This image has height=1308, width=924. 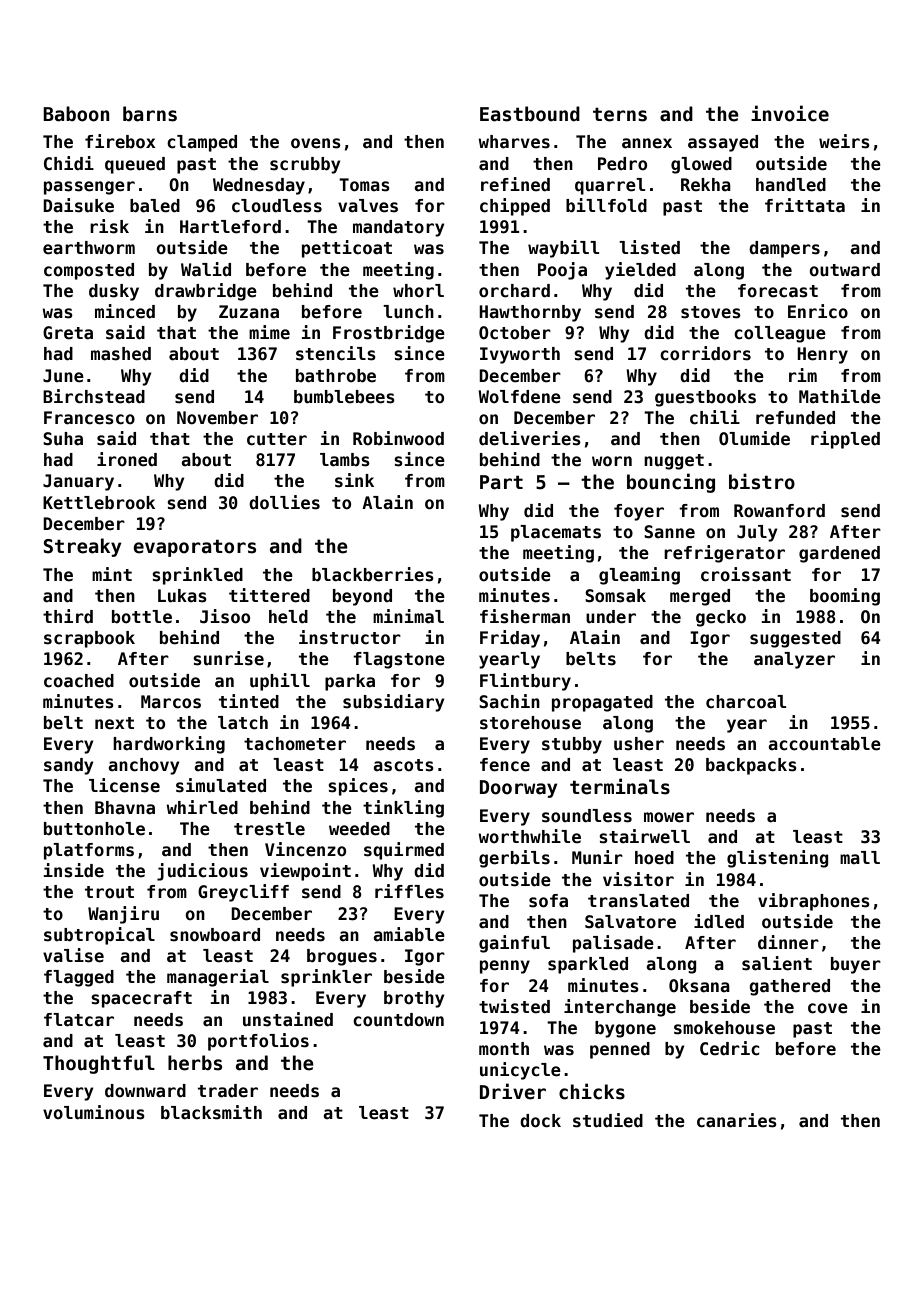 What do you see at coordinates (225, 616) in the image?
I see `Jisoo` at bounding box center [225, 616].
